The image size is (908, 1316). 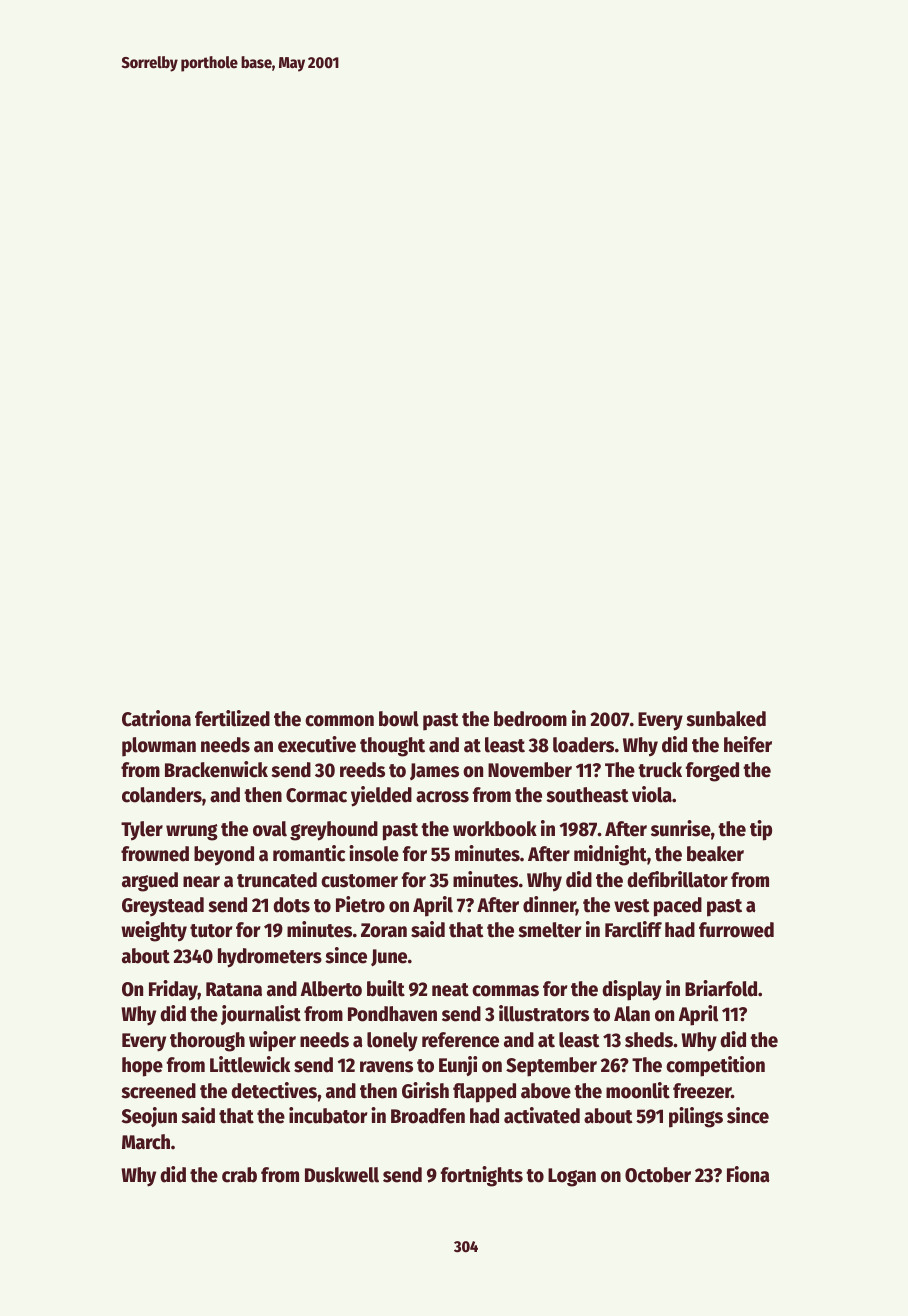 What do you see at coordinates (549, 930) in the screenshot?
I see `smelter` at bounding box center [549, 930].
